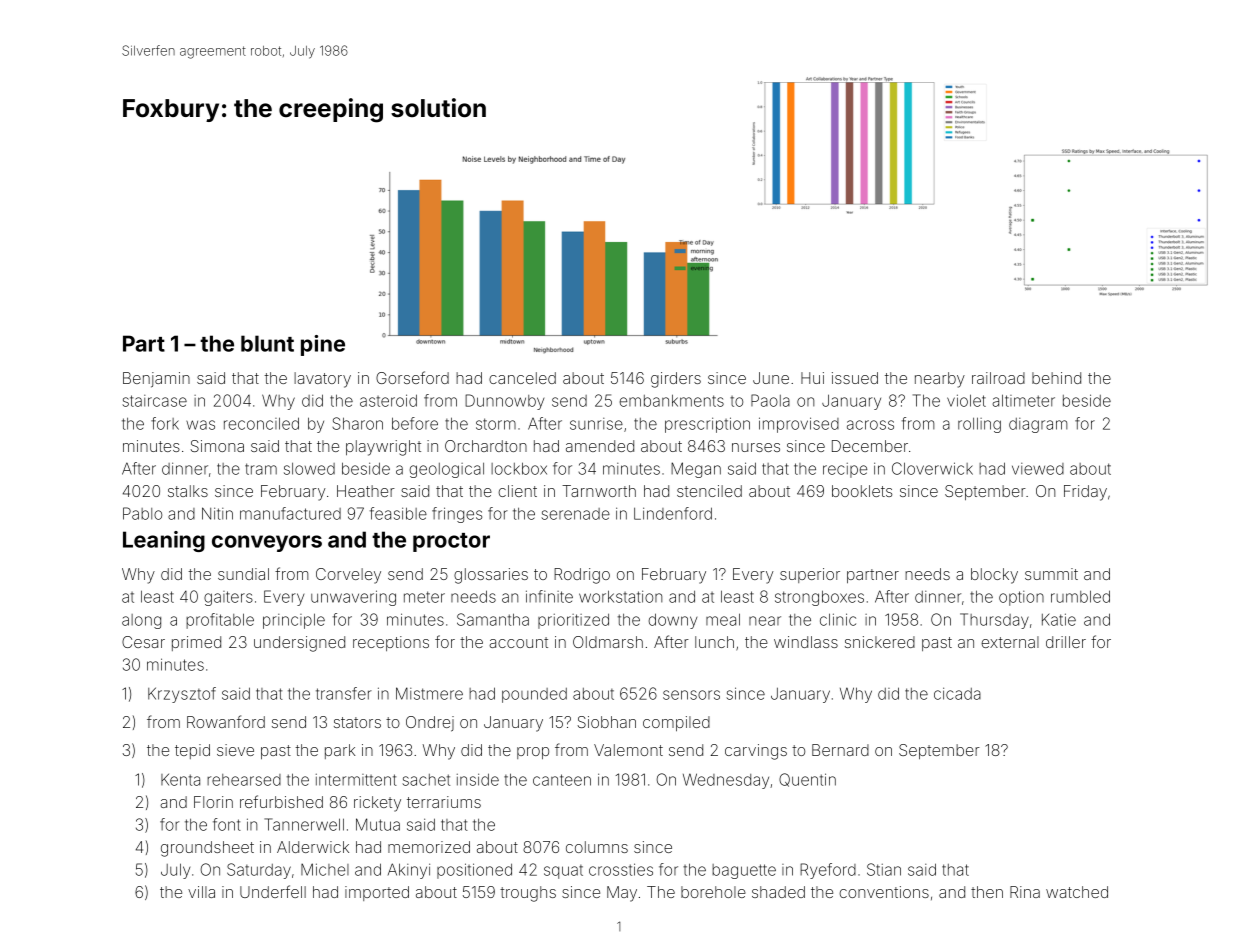  What do you see at coordinates (855, 378) in the screenshot?
I see `issued` at bounding box center [855, 378].
